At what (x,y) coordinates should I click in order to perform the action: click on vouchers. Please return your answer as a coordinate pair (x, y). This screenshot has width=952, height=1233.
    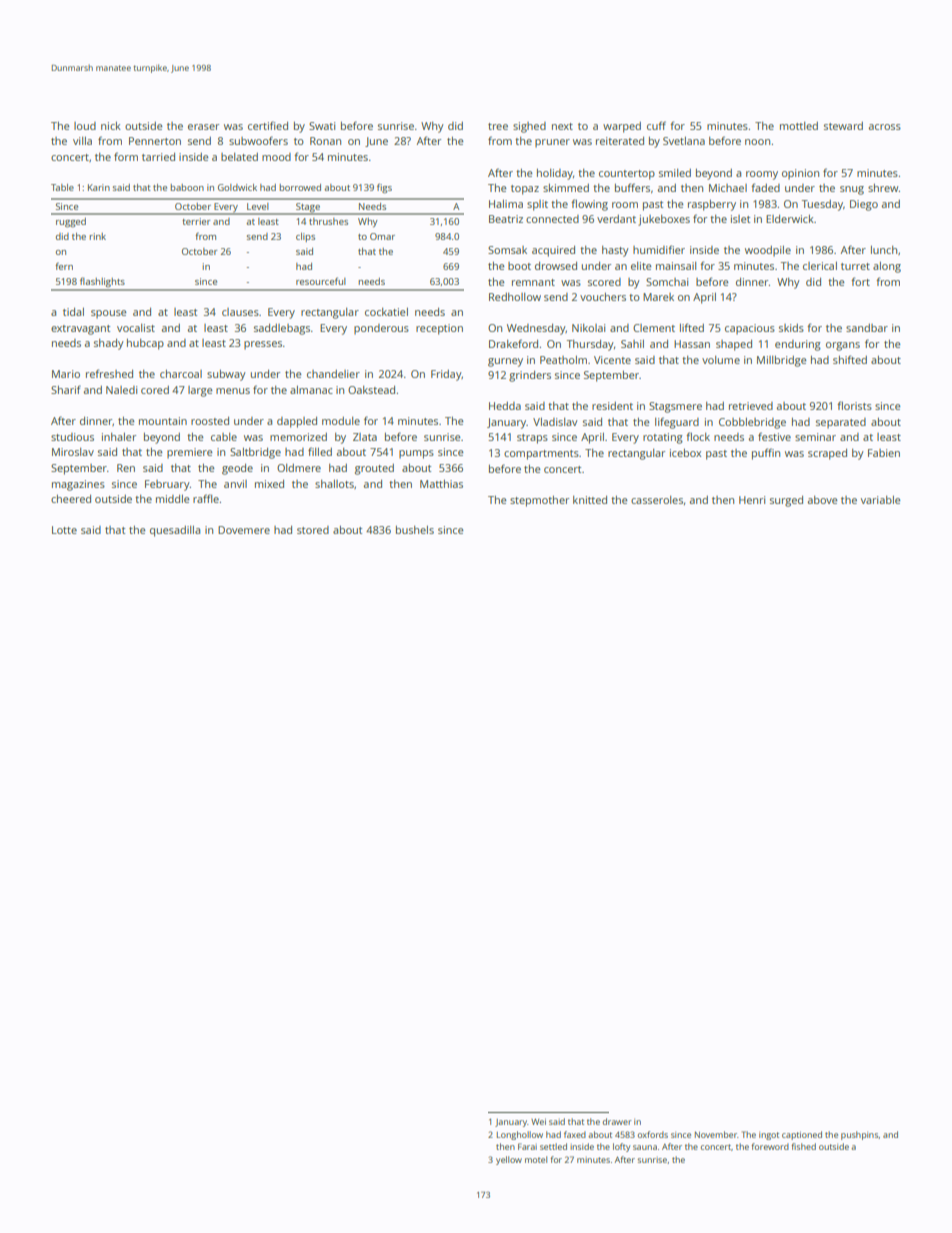
    Looking at the image, I should click on (603, 296).
